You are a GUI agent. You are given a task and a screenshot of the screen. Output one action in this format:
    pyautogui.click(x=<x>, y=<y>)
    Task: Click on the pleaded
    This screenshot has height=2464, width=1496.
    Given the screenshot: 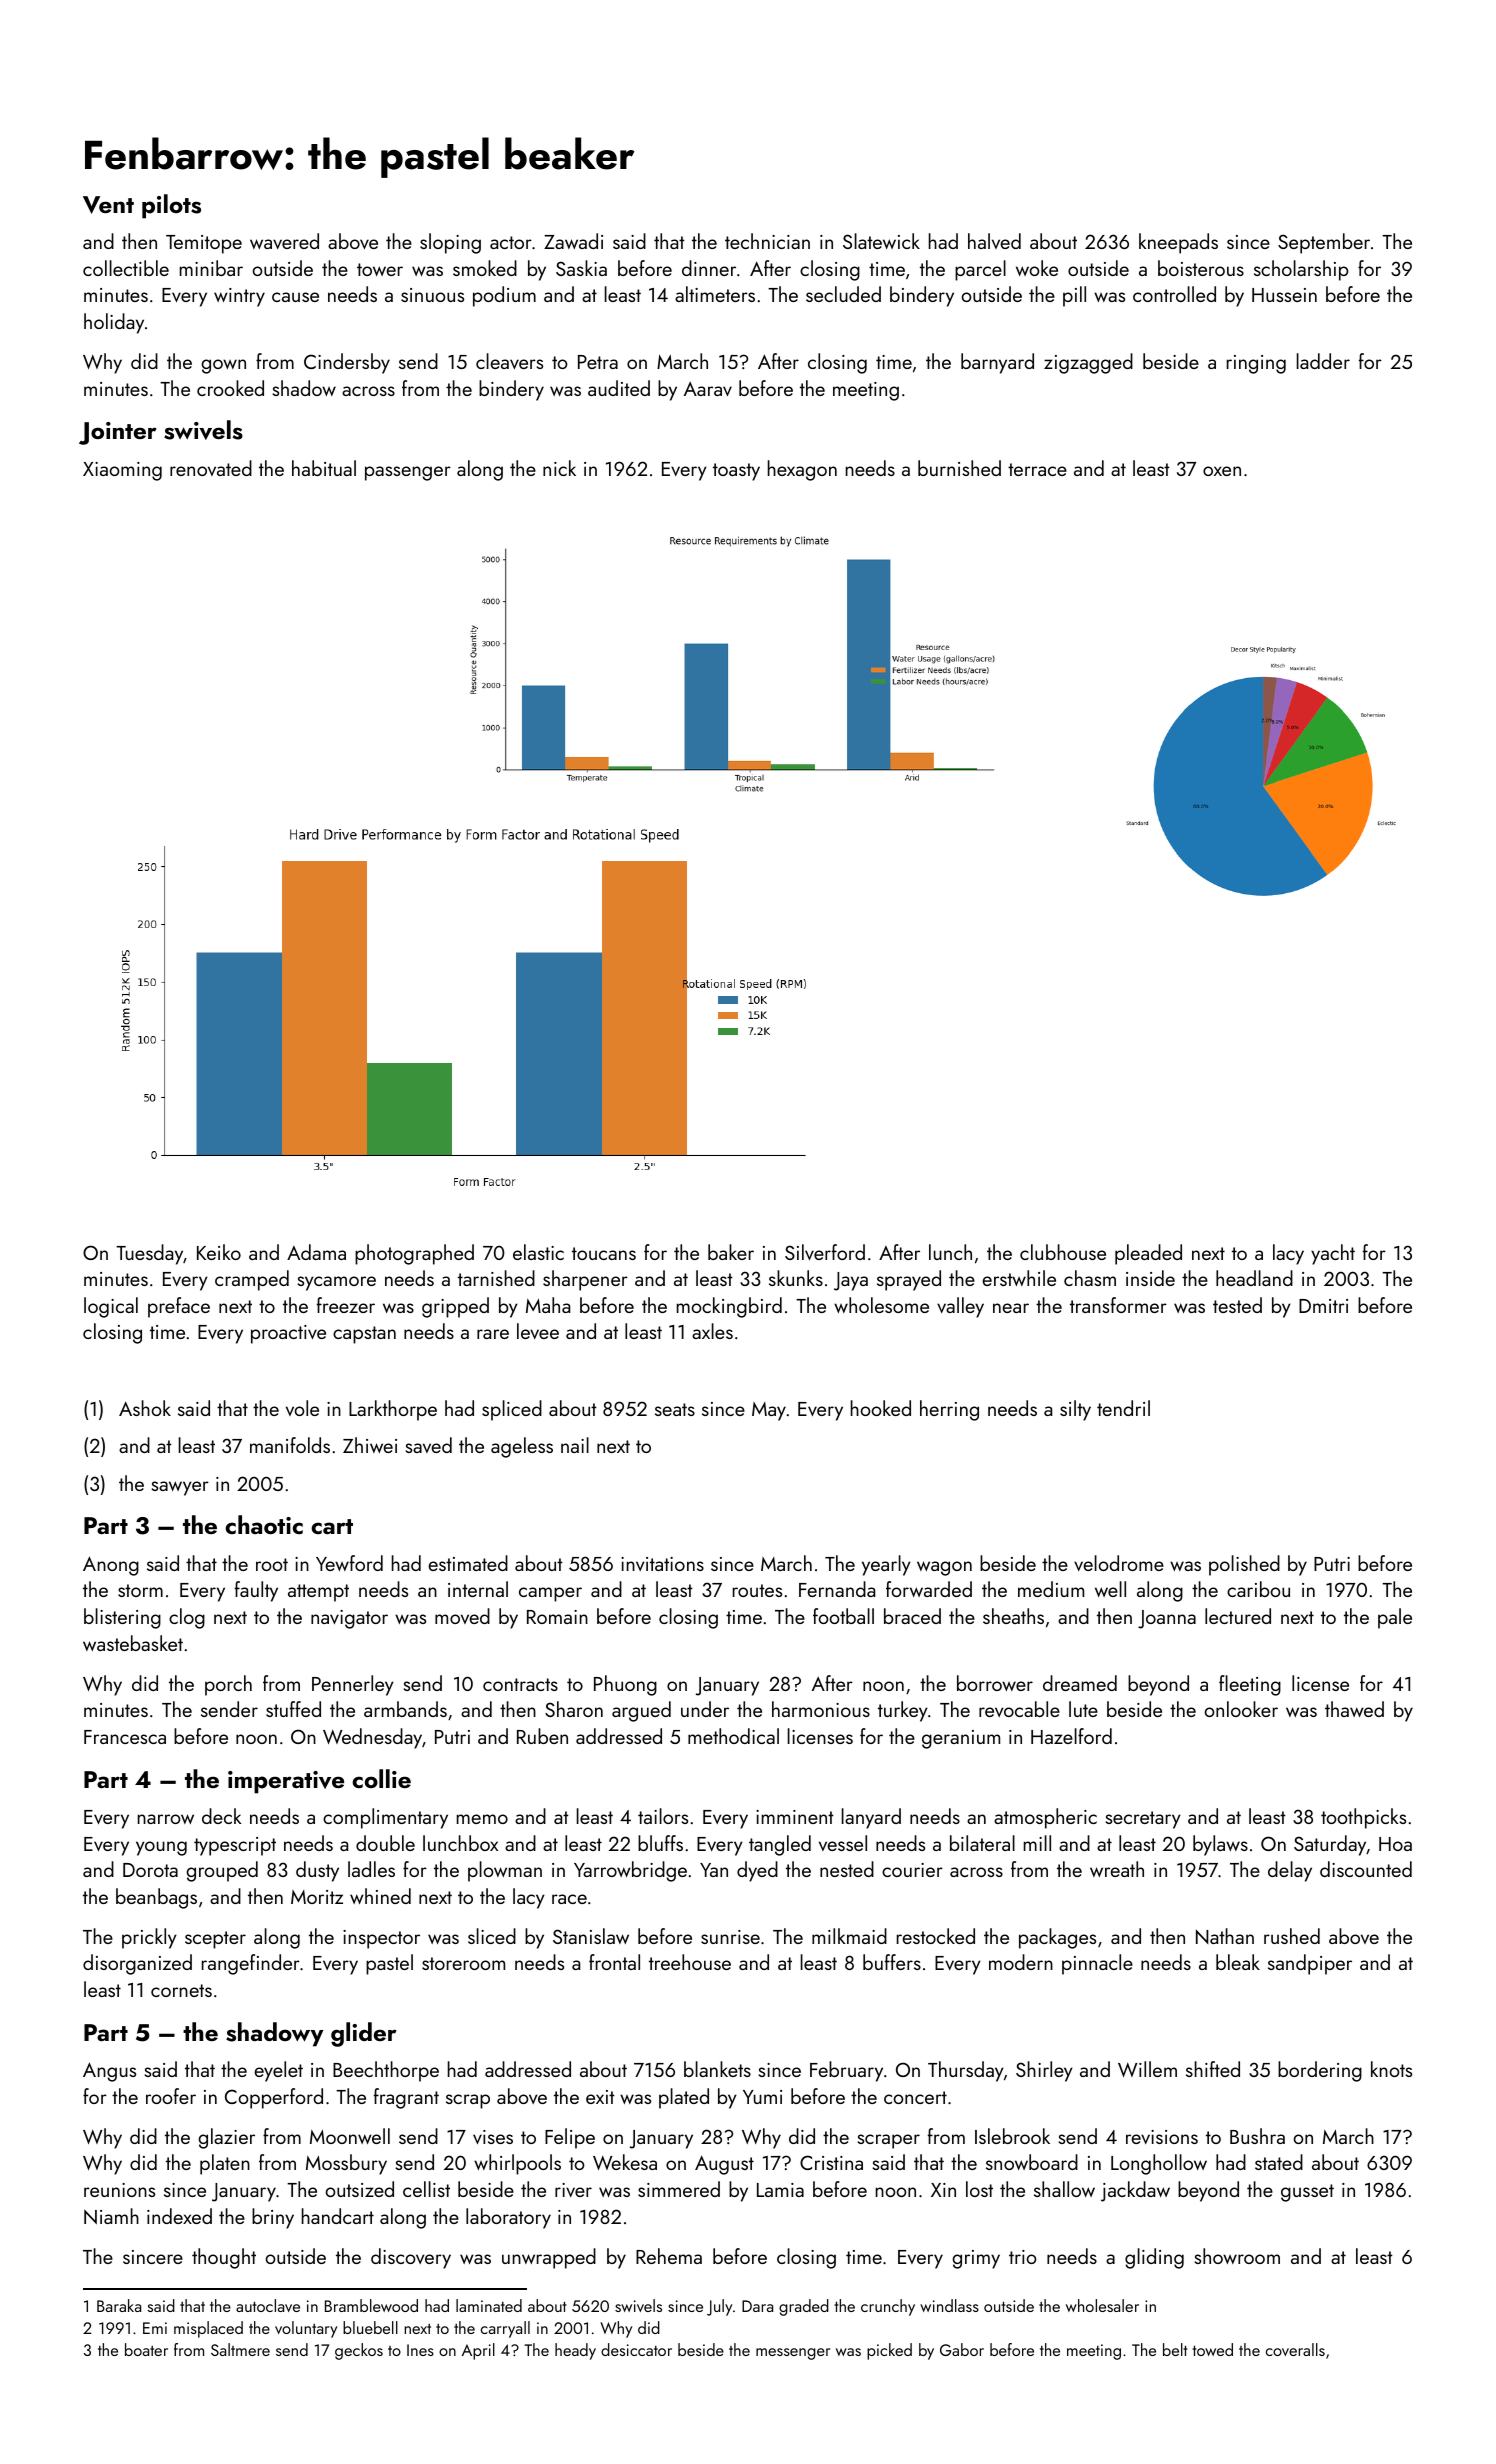 What is the action you would take?
    pyautogui.click(x=1148, y=1254)
